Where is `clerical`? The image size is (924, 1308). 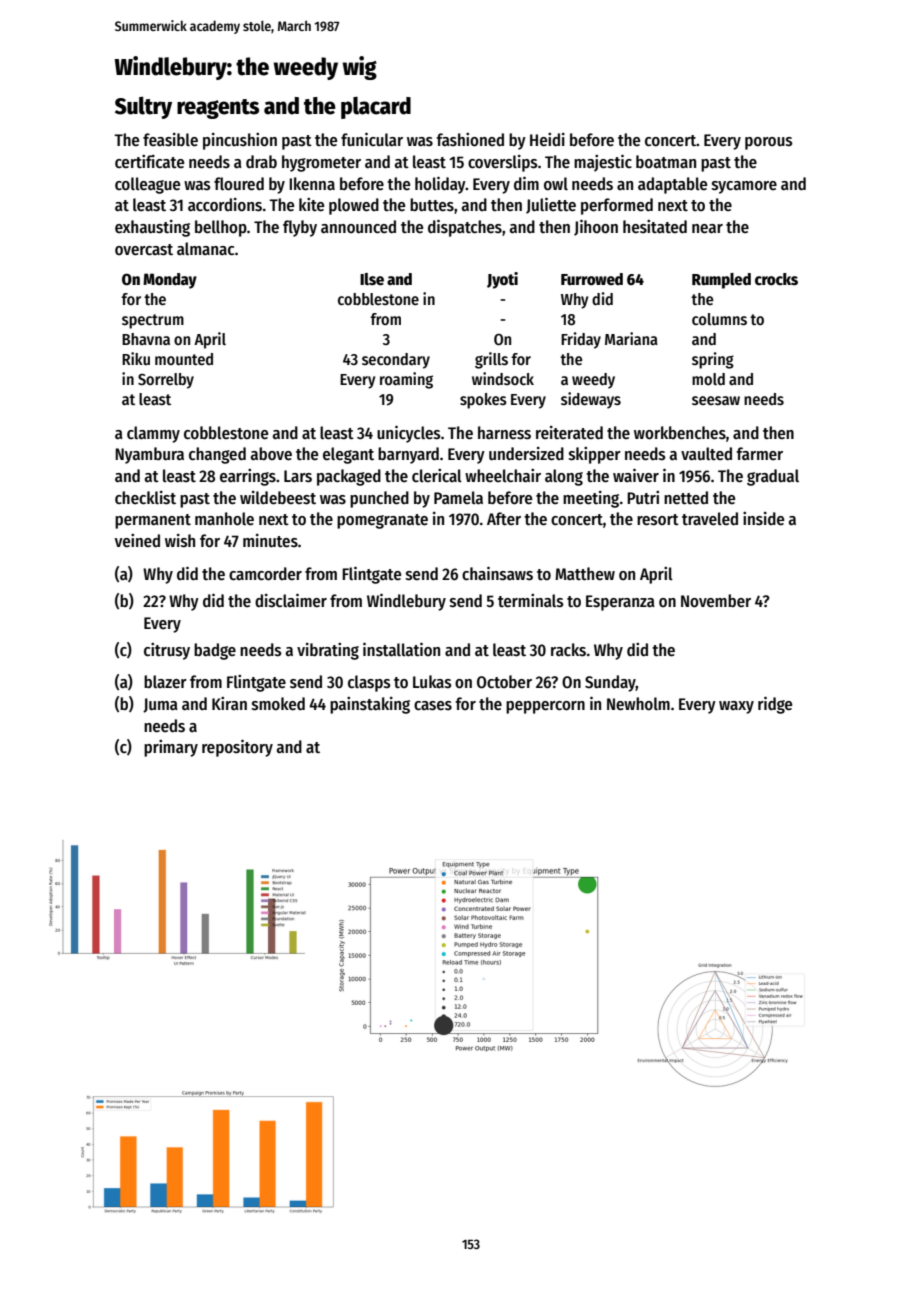
clerical is located at coordinates (437, 476).
